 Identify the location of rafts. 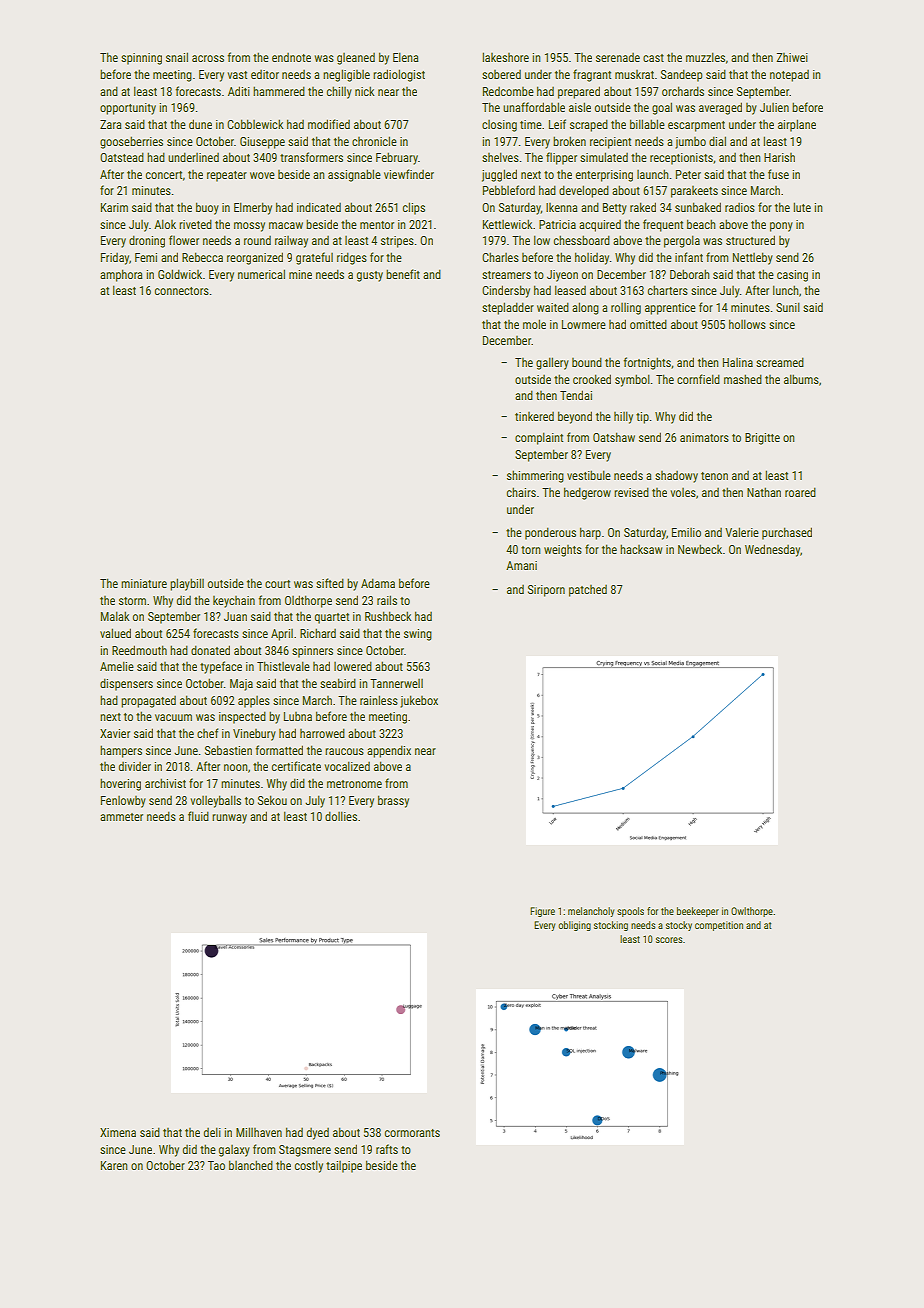
(387, 1149).
